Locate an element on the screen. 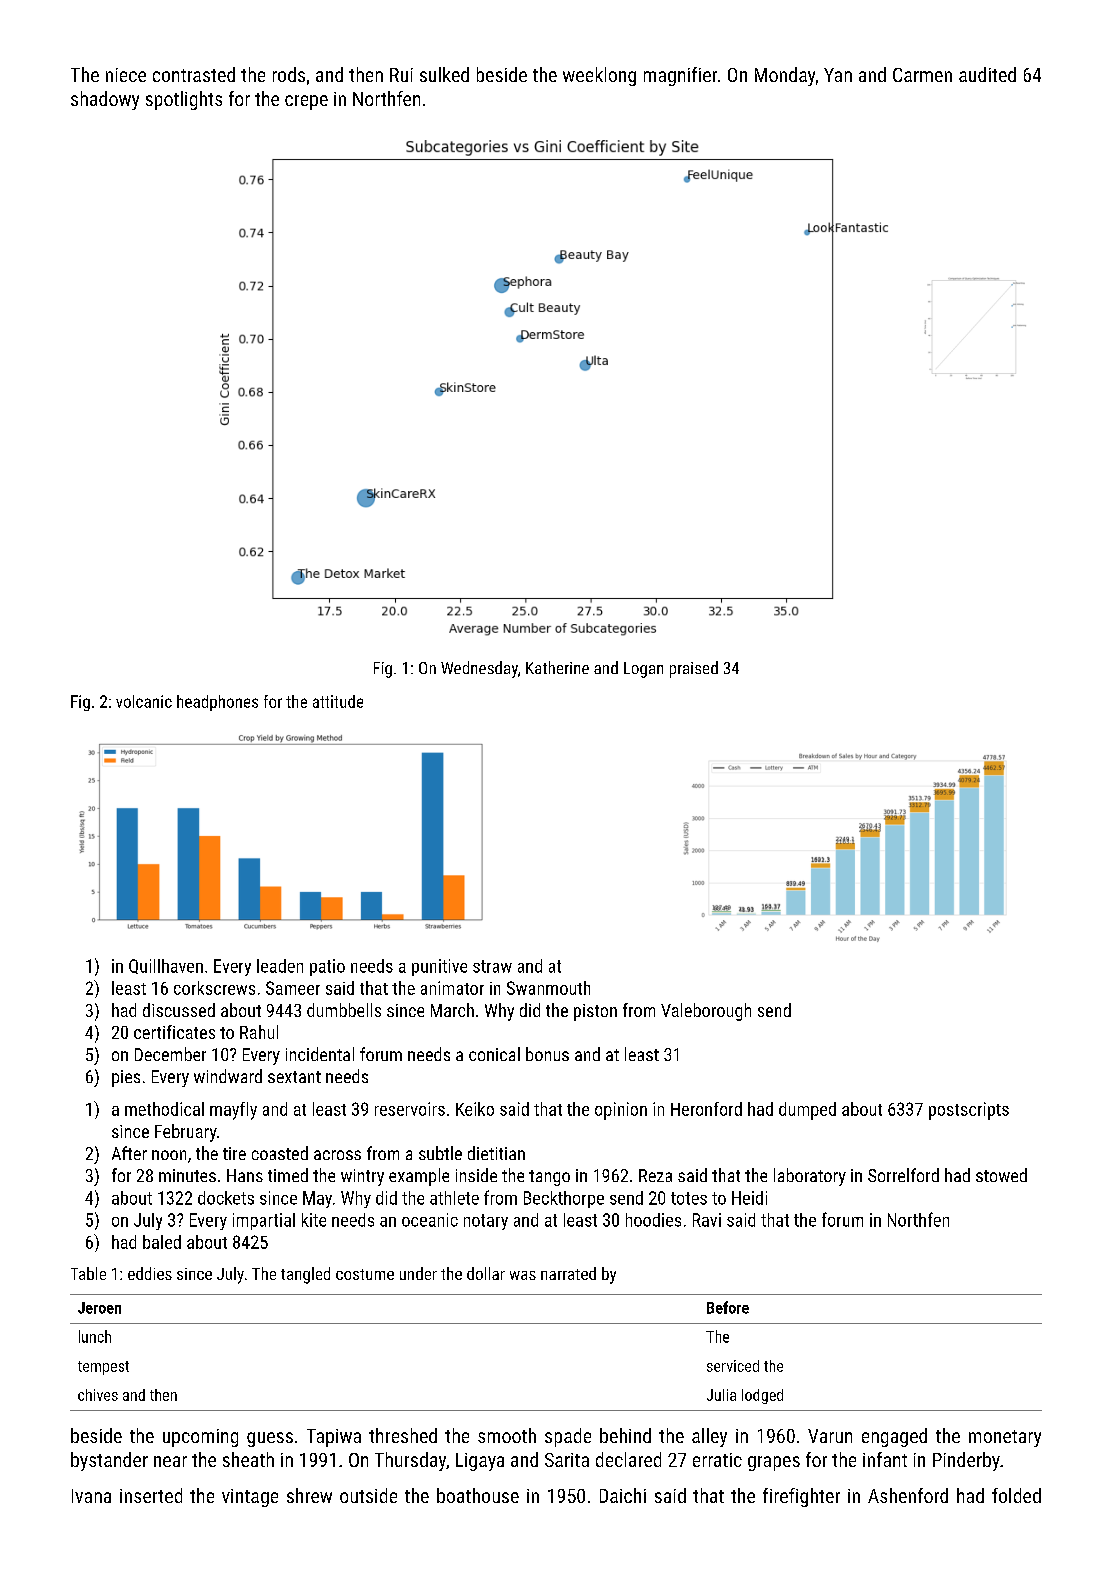  Yan is located at coordinates (838, 75).
